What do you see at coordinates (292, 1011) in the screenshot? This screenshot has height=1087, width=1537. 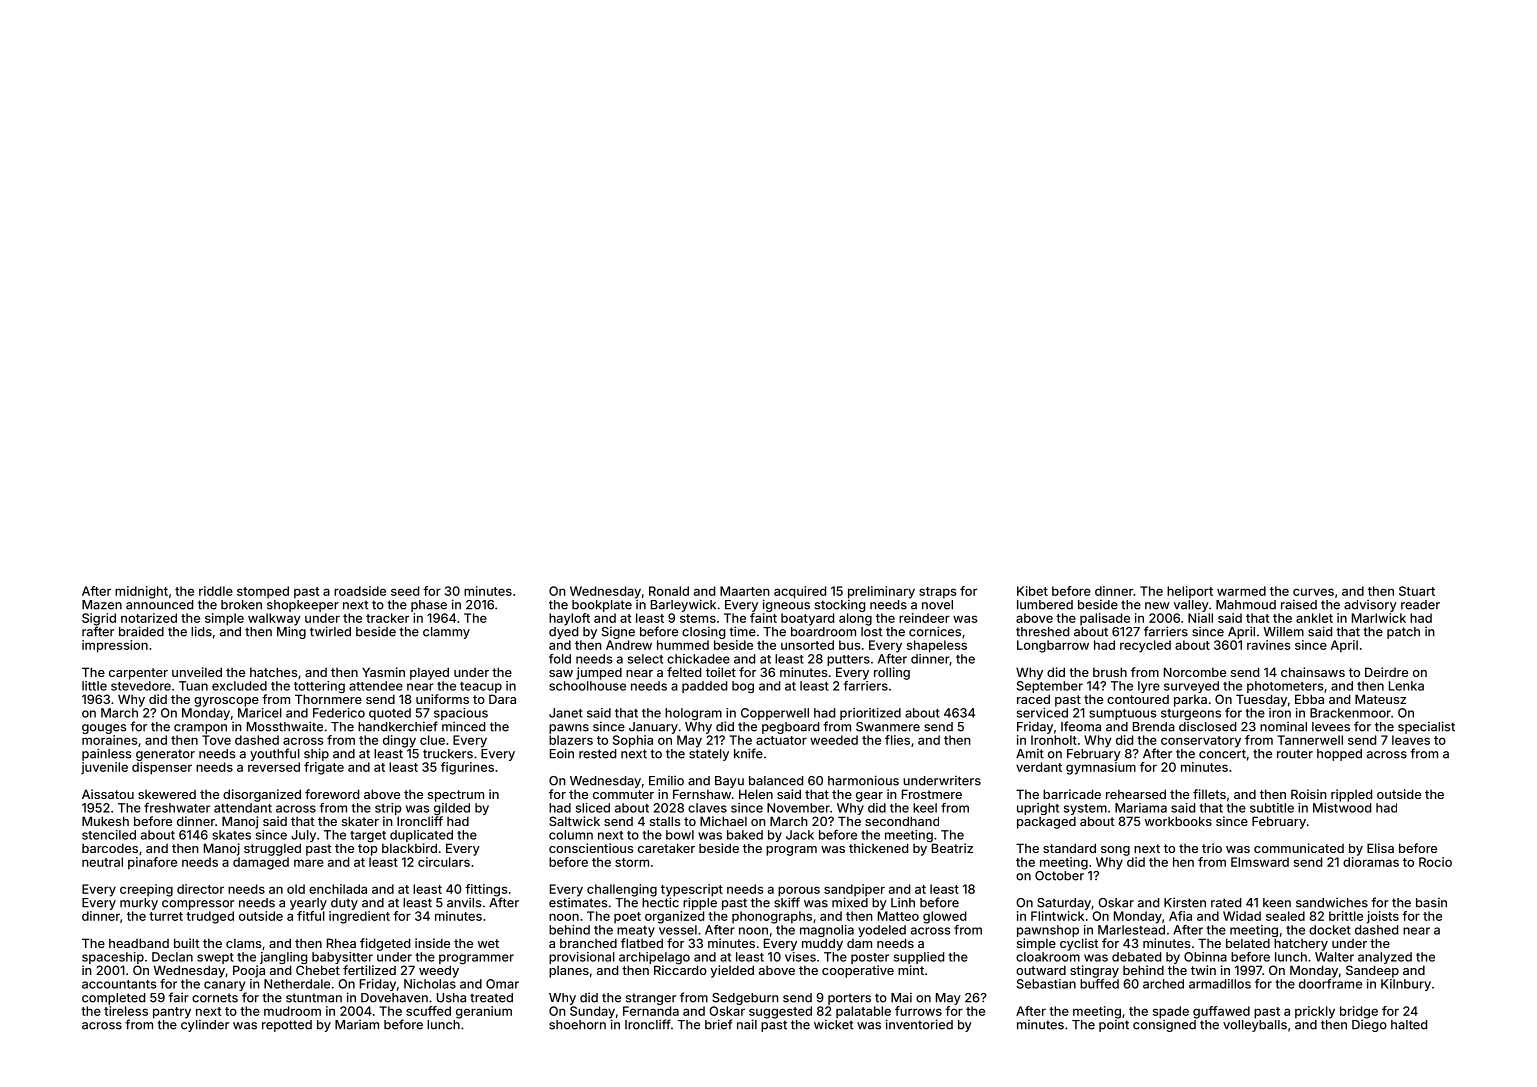 I see `mudroom` at bounding box center [292, 1011].
